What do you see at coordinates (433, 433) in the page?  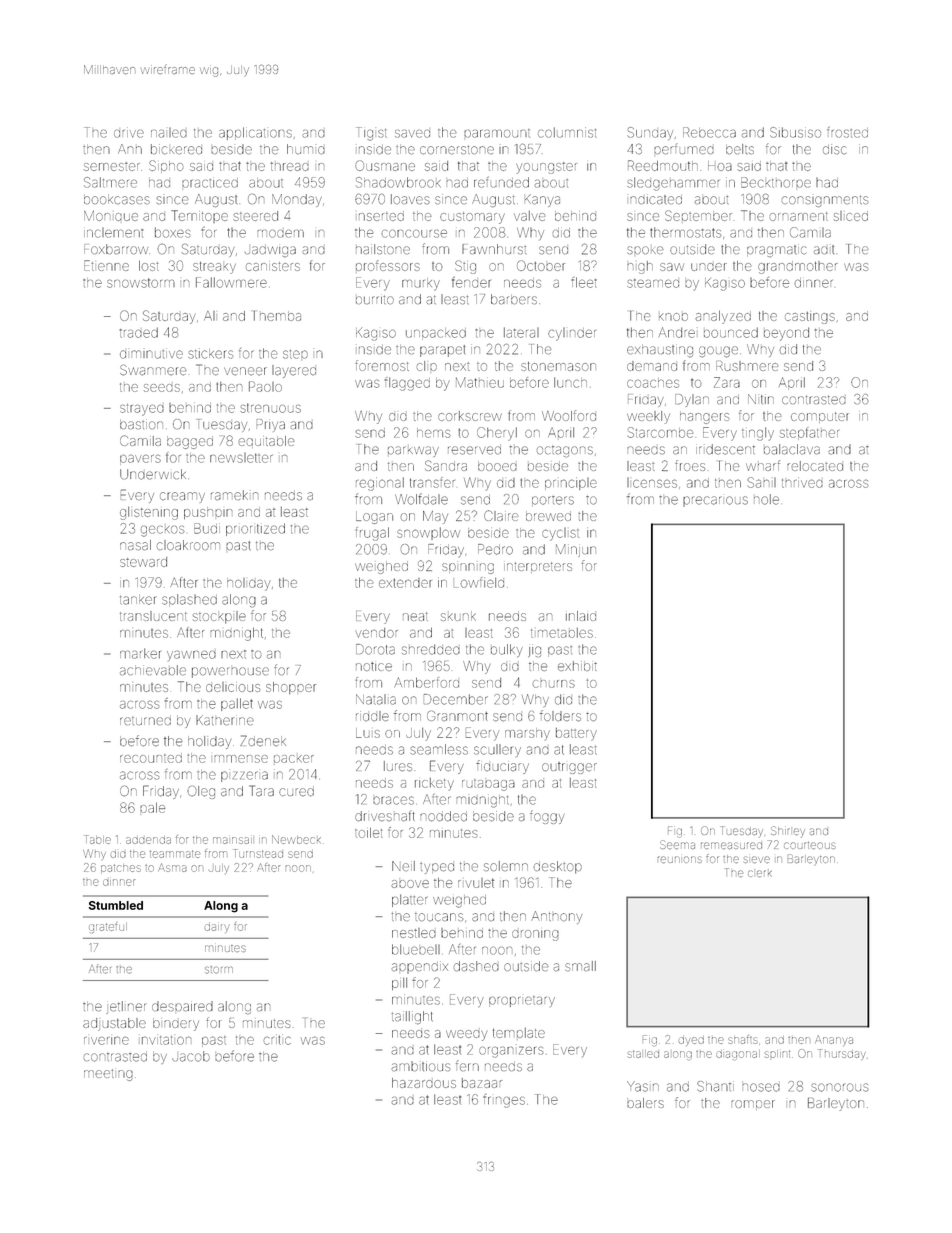 I see `hems` at bounding box center [433, 433].
